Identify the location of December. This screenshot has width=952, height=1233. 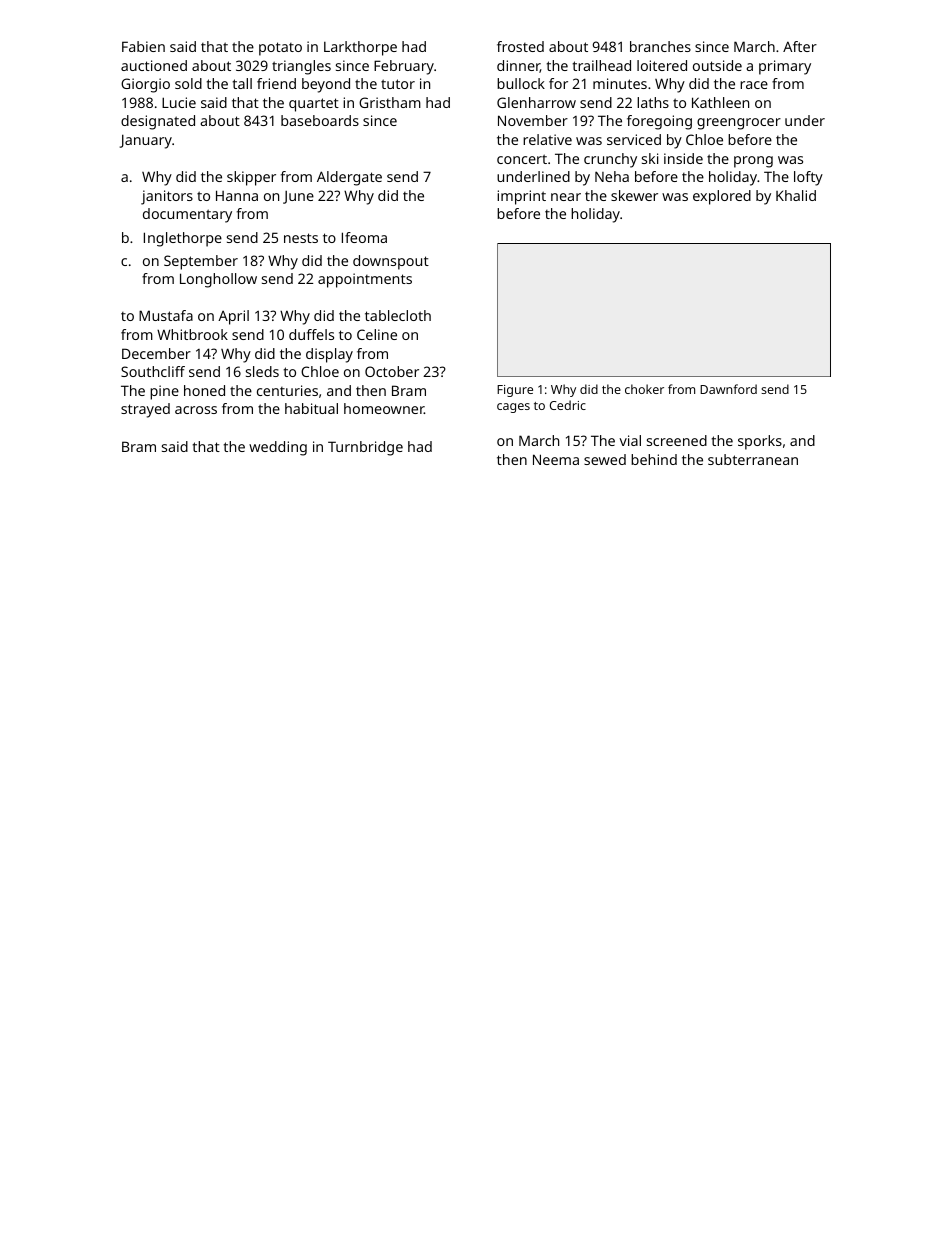
(156, 353).
